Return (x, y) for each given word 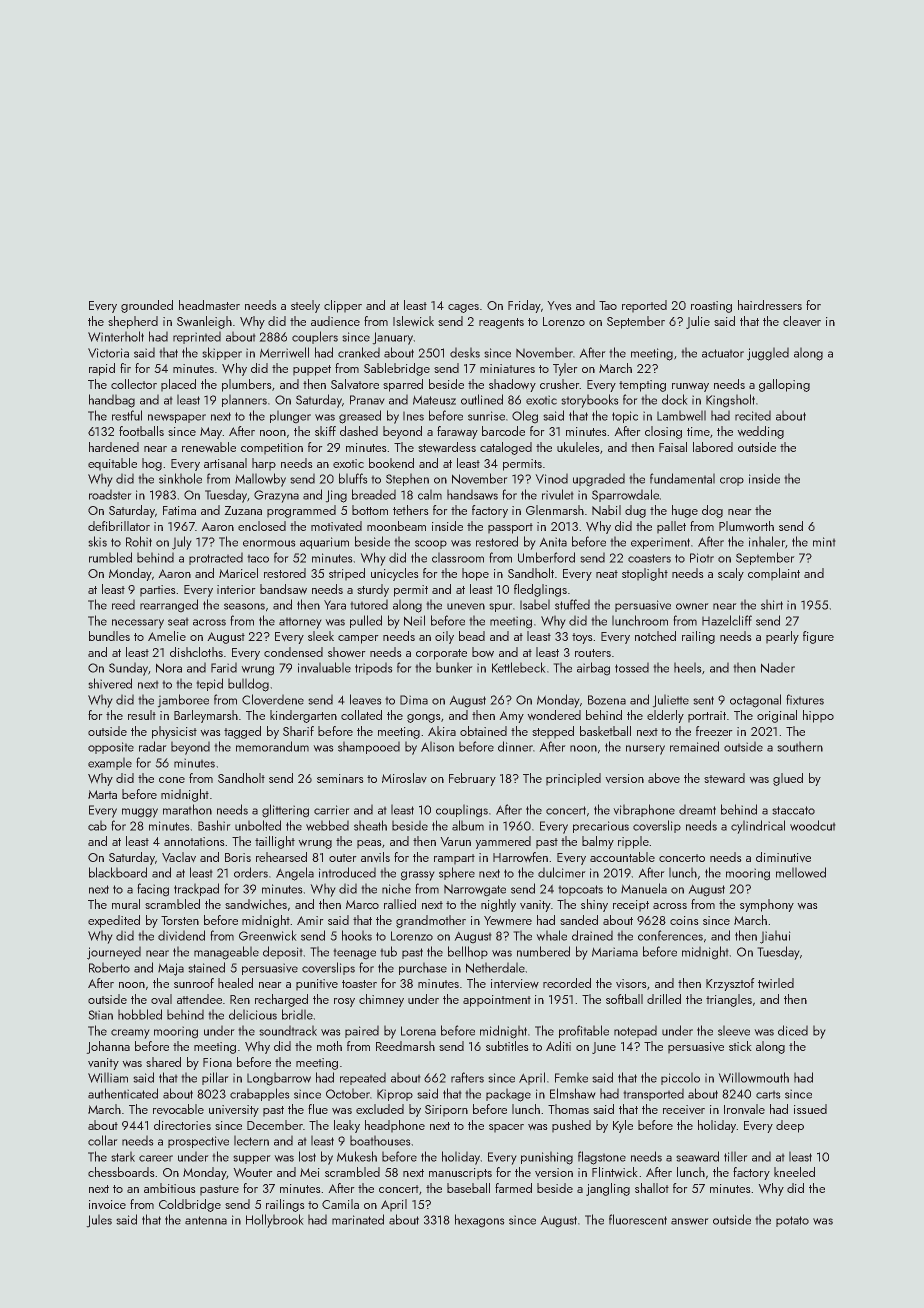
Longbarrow (279, 1079)
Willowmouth (753, 1077)
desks (465, 352)
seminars (340, 778)
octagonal (755, 701)
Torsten (180, 920)
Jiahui (775, 937)
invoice (107, 1205)
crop (732, 481)
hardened (114, 447)
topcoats (580, 890)
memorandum (272, 746)
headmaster (209, 305)
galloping (784, 385)
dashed (359, 431)
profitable (584, 1031)
